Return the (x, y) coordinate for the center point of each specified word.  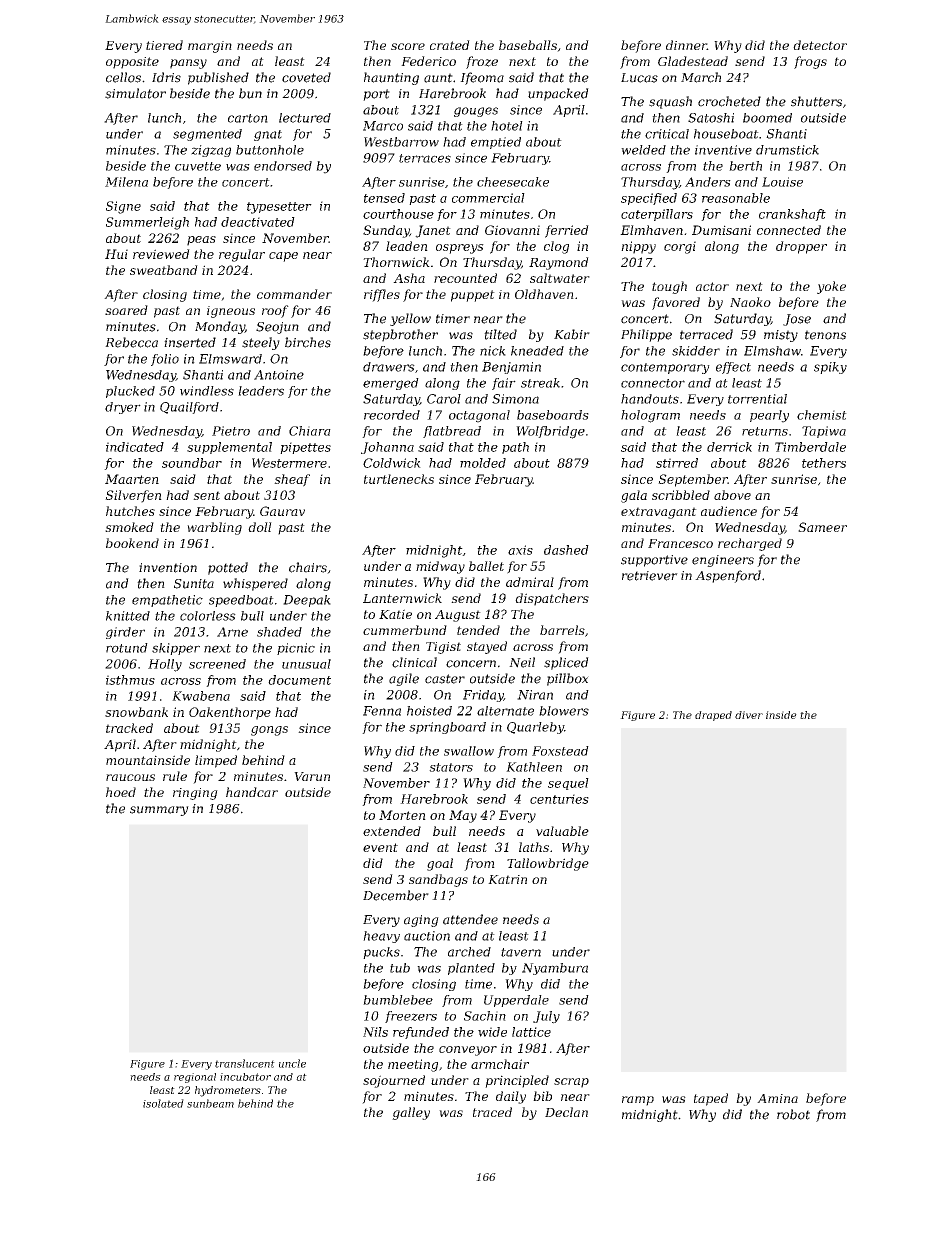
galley (411, 1113)
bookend (132, 543)
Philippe (646, 335)
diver (749, 715)
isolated (163, 1103)
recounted (465, 278)
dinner (686, 45)
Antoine (279, 375)
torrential (757, 399)
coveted (306, 77)
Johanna (387, 448)
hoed (121, 792)
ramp (638, 1101)
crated (450, 45)
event (380, 847)
